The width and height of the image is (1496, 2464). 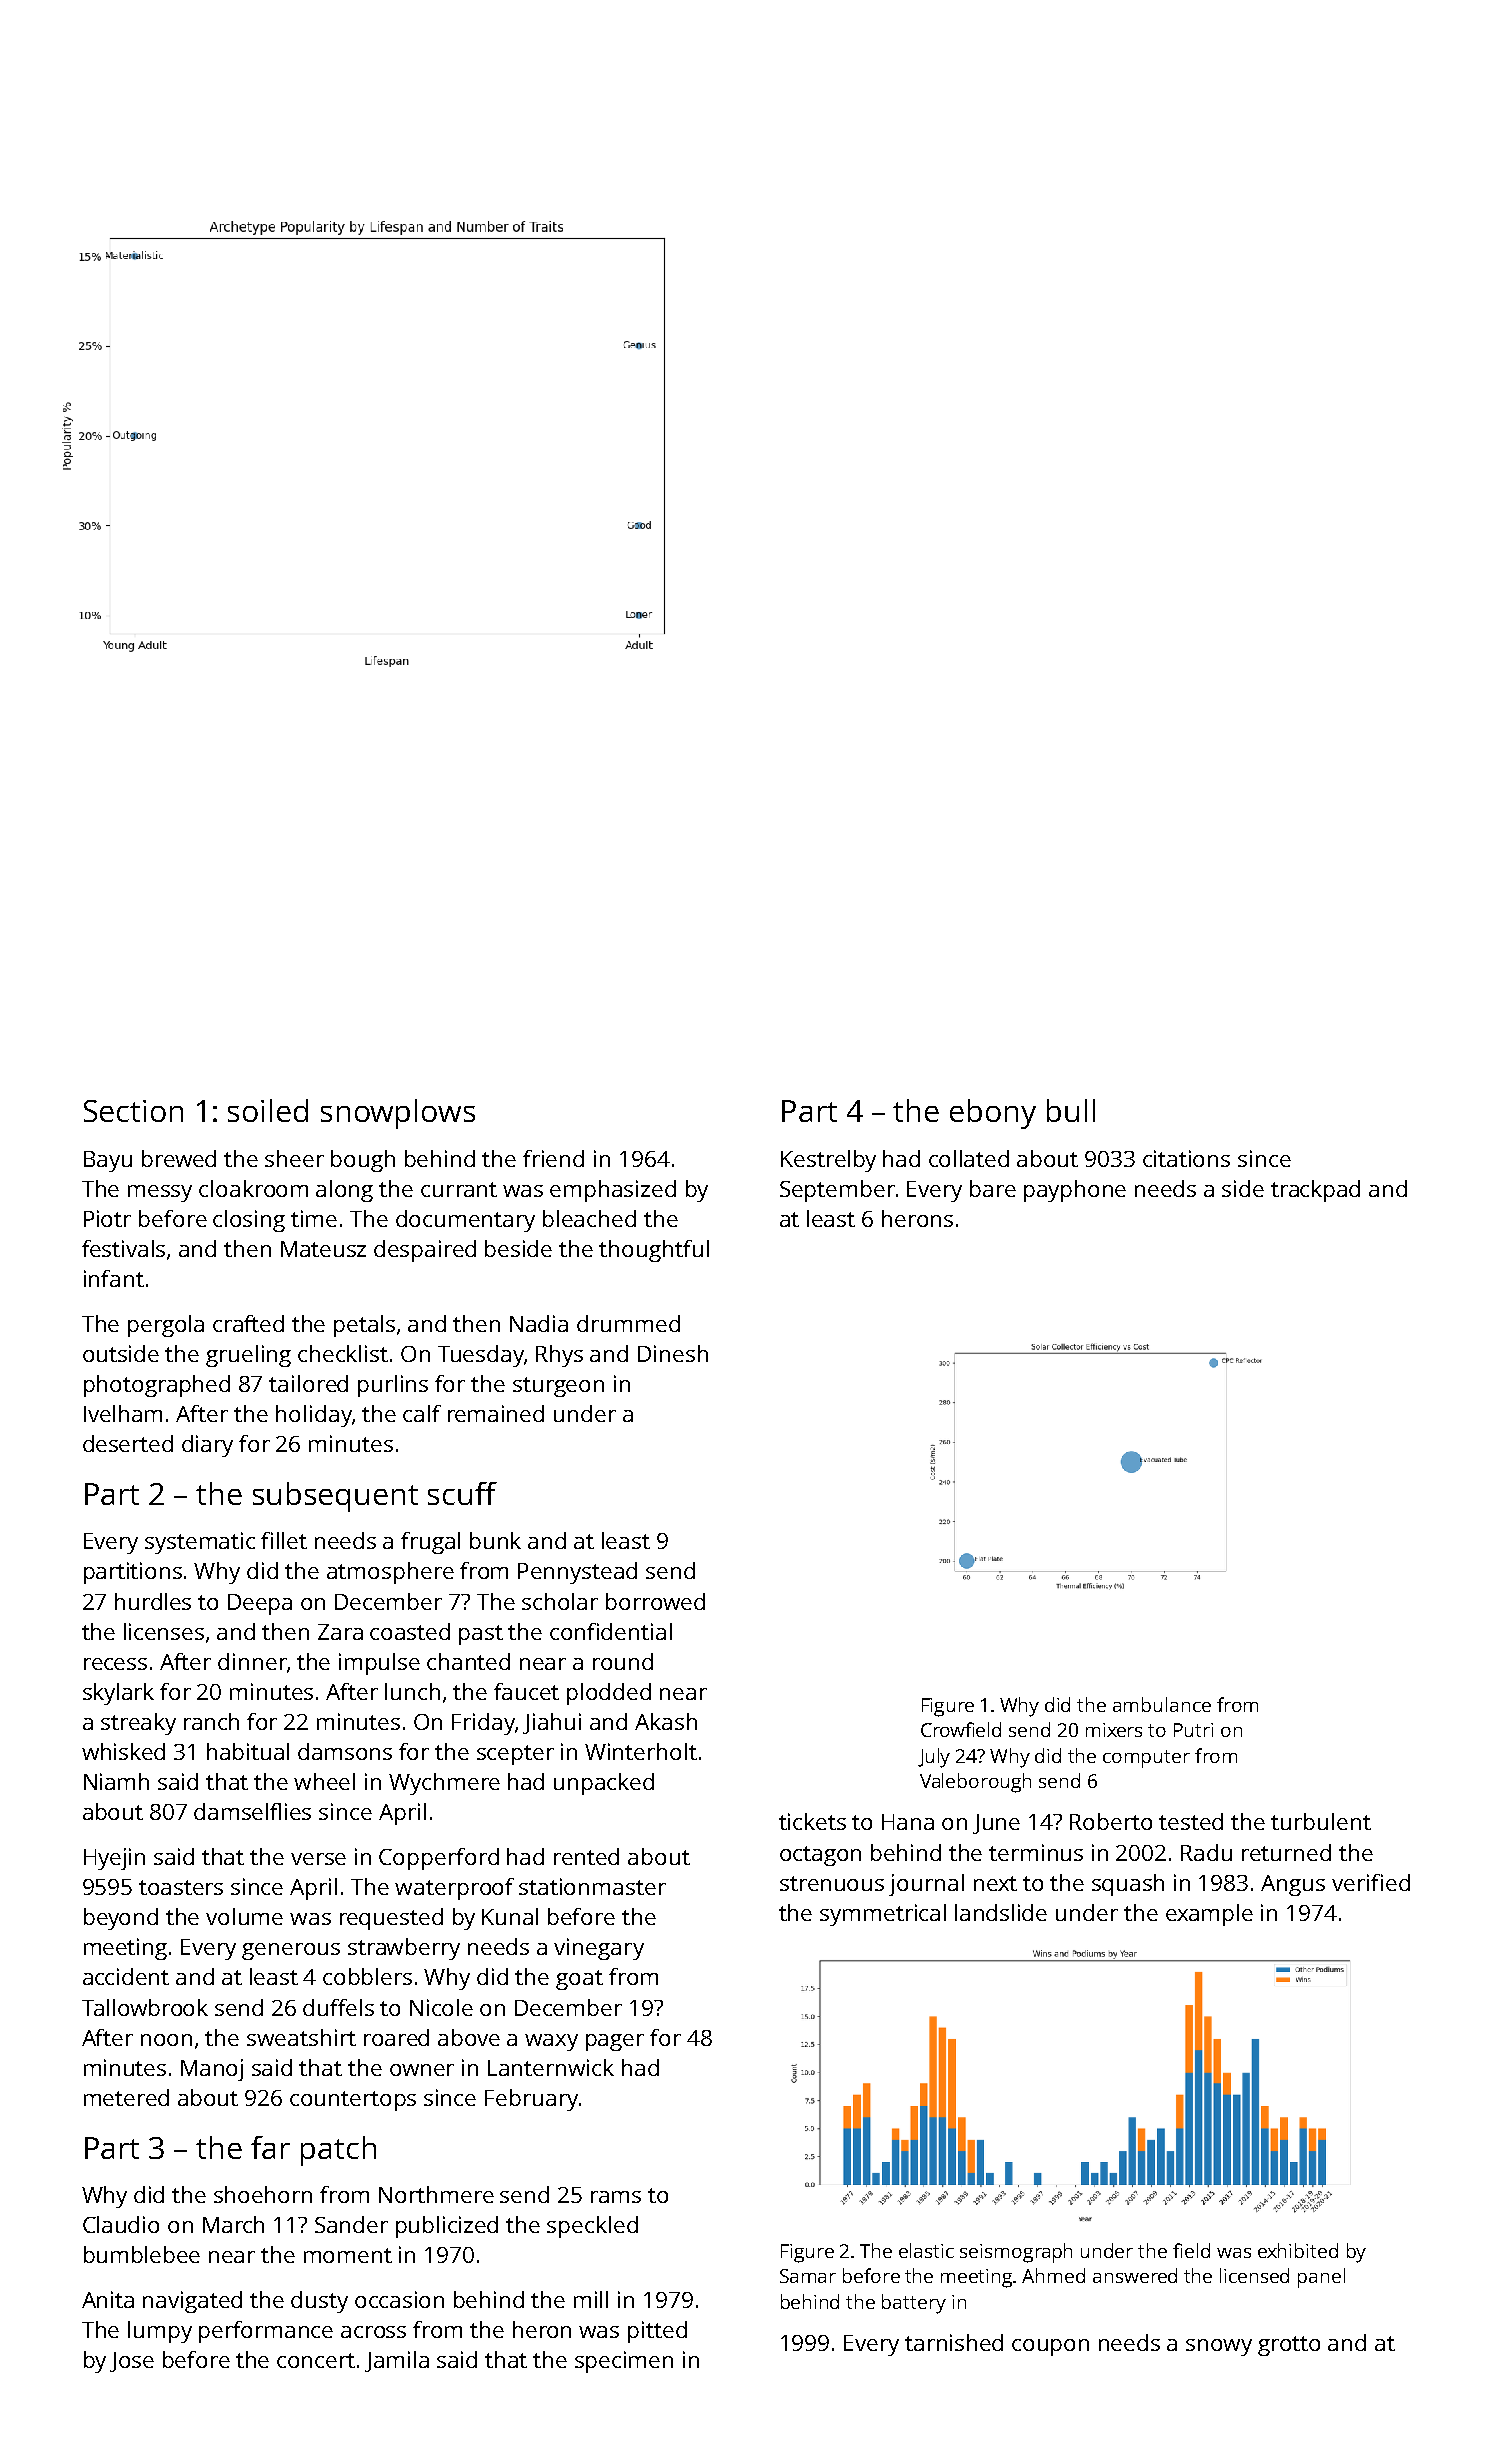 What do you see at coordinates (954, 2342) in the image?
I see `tarnished` at bounding box center [954, 2342].
